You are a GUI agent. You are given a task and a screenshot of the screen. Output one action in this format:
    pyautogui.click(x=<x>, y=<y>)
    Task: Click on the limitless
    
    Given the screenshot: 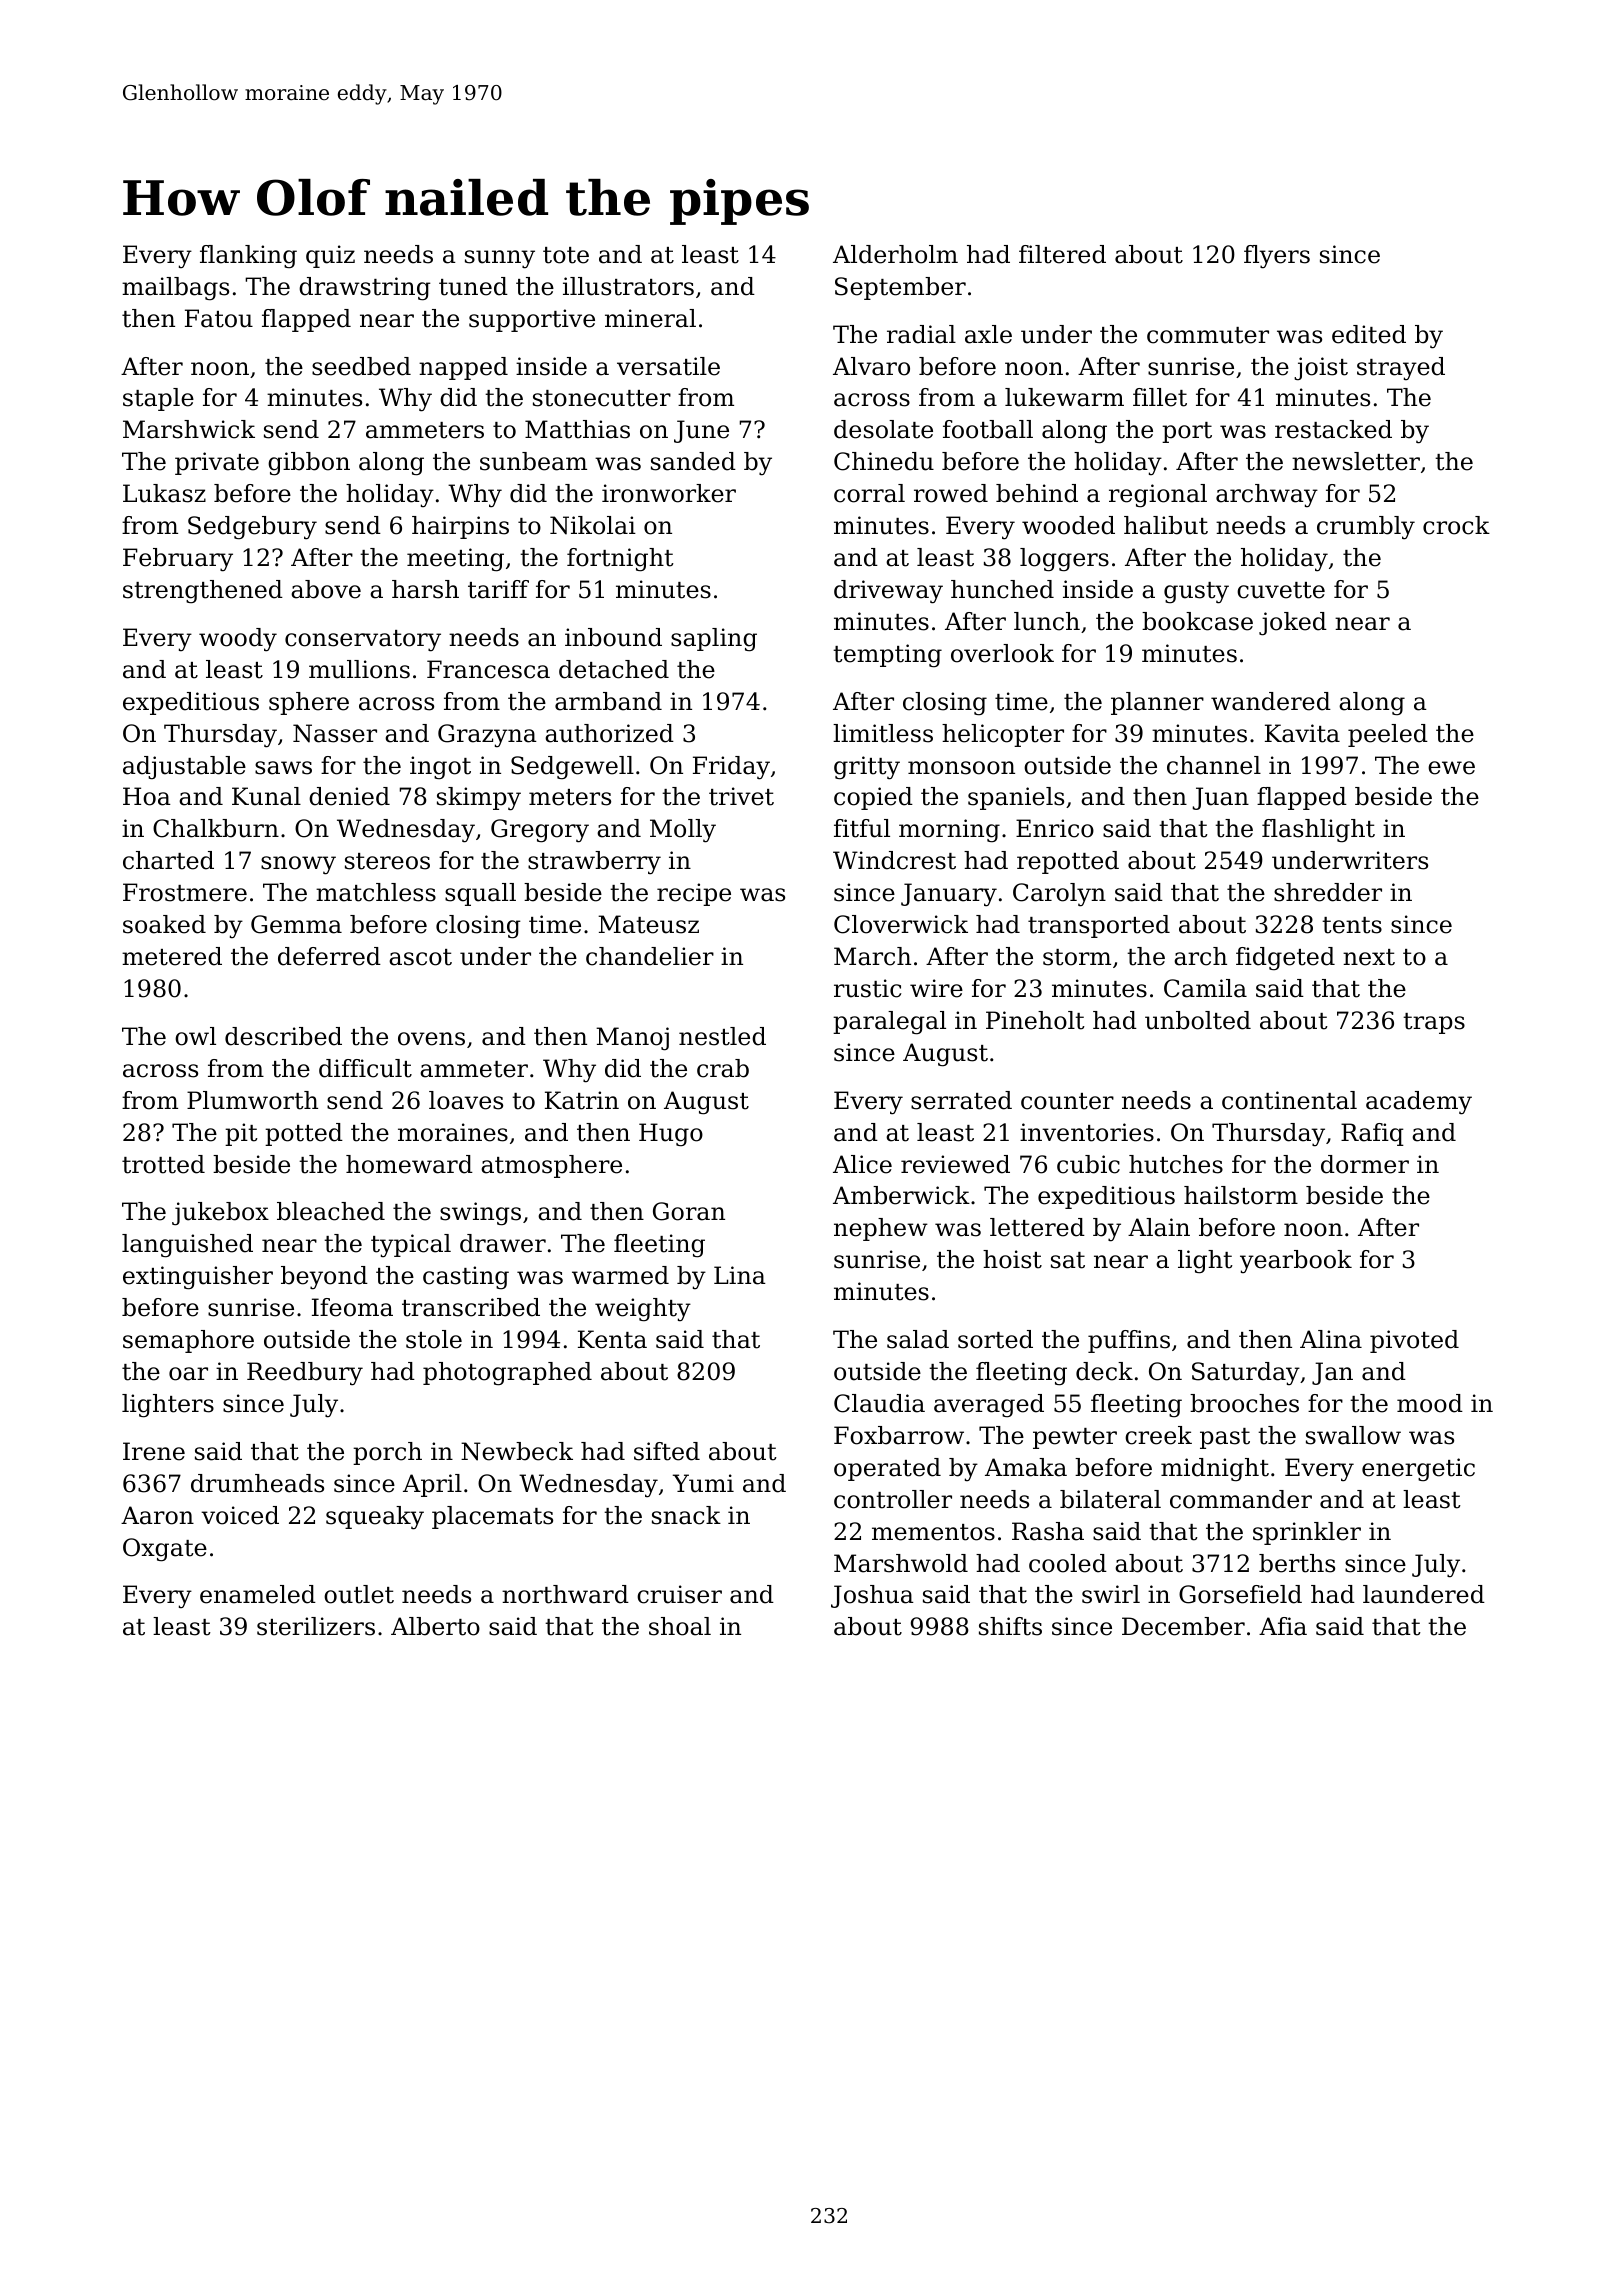 What is the action you would take?
    pyautogui.click(x=883, y=733)
